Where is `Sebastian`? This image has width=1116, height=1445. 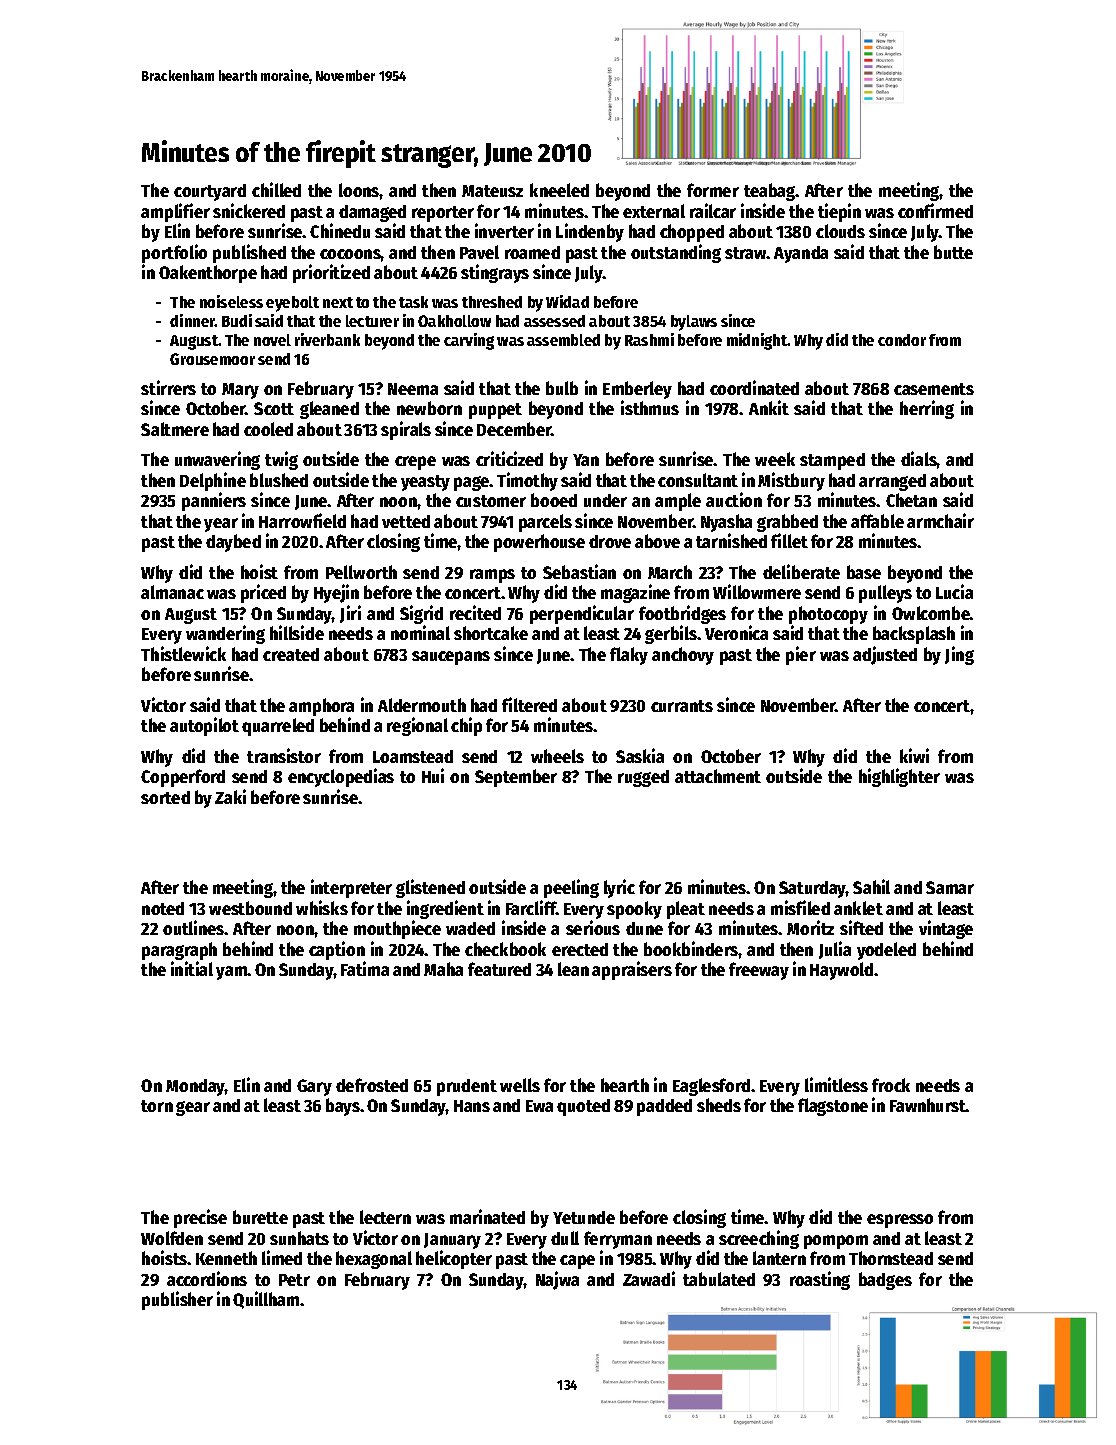 Sebastian is located at coordinates (579, 571).
